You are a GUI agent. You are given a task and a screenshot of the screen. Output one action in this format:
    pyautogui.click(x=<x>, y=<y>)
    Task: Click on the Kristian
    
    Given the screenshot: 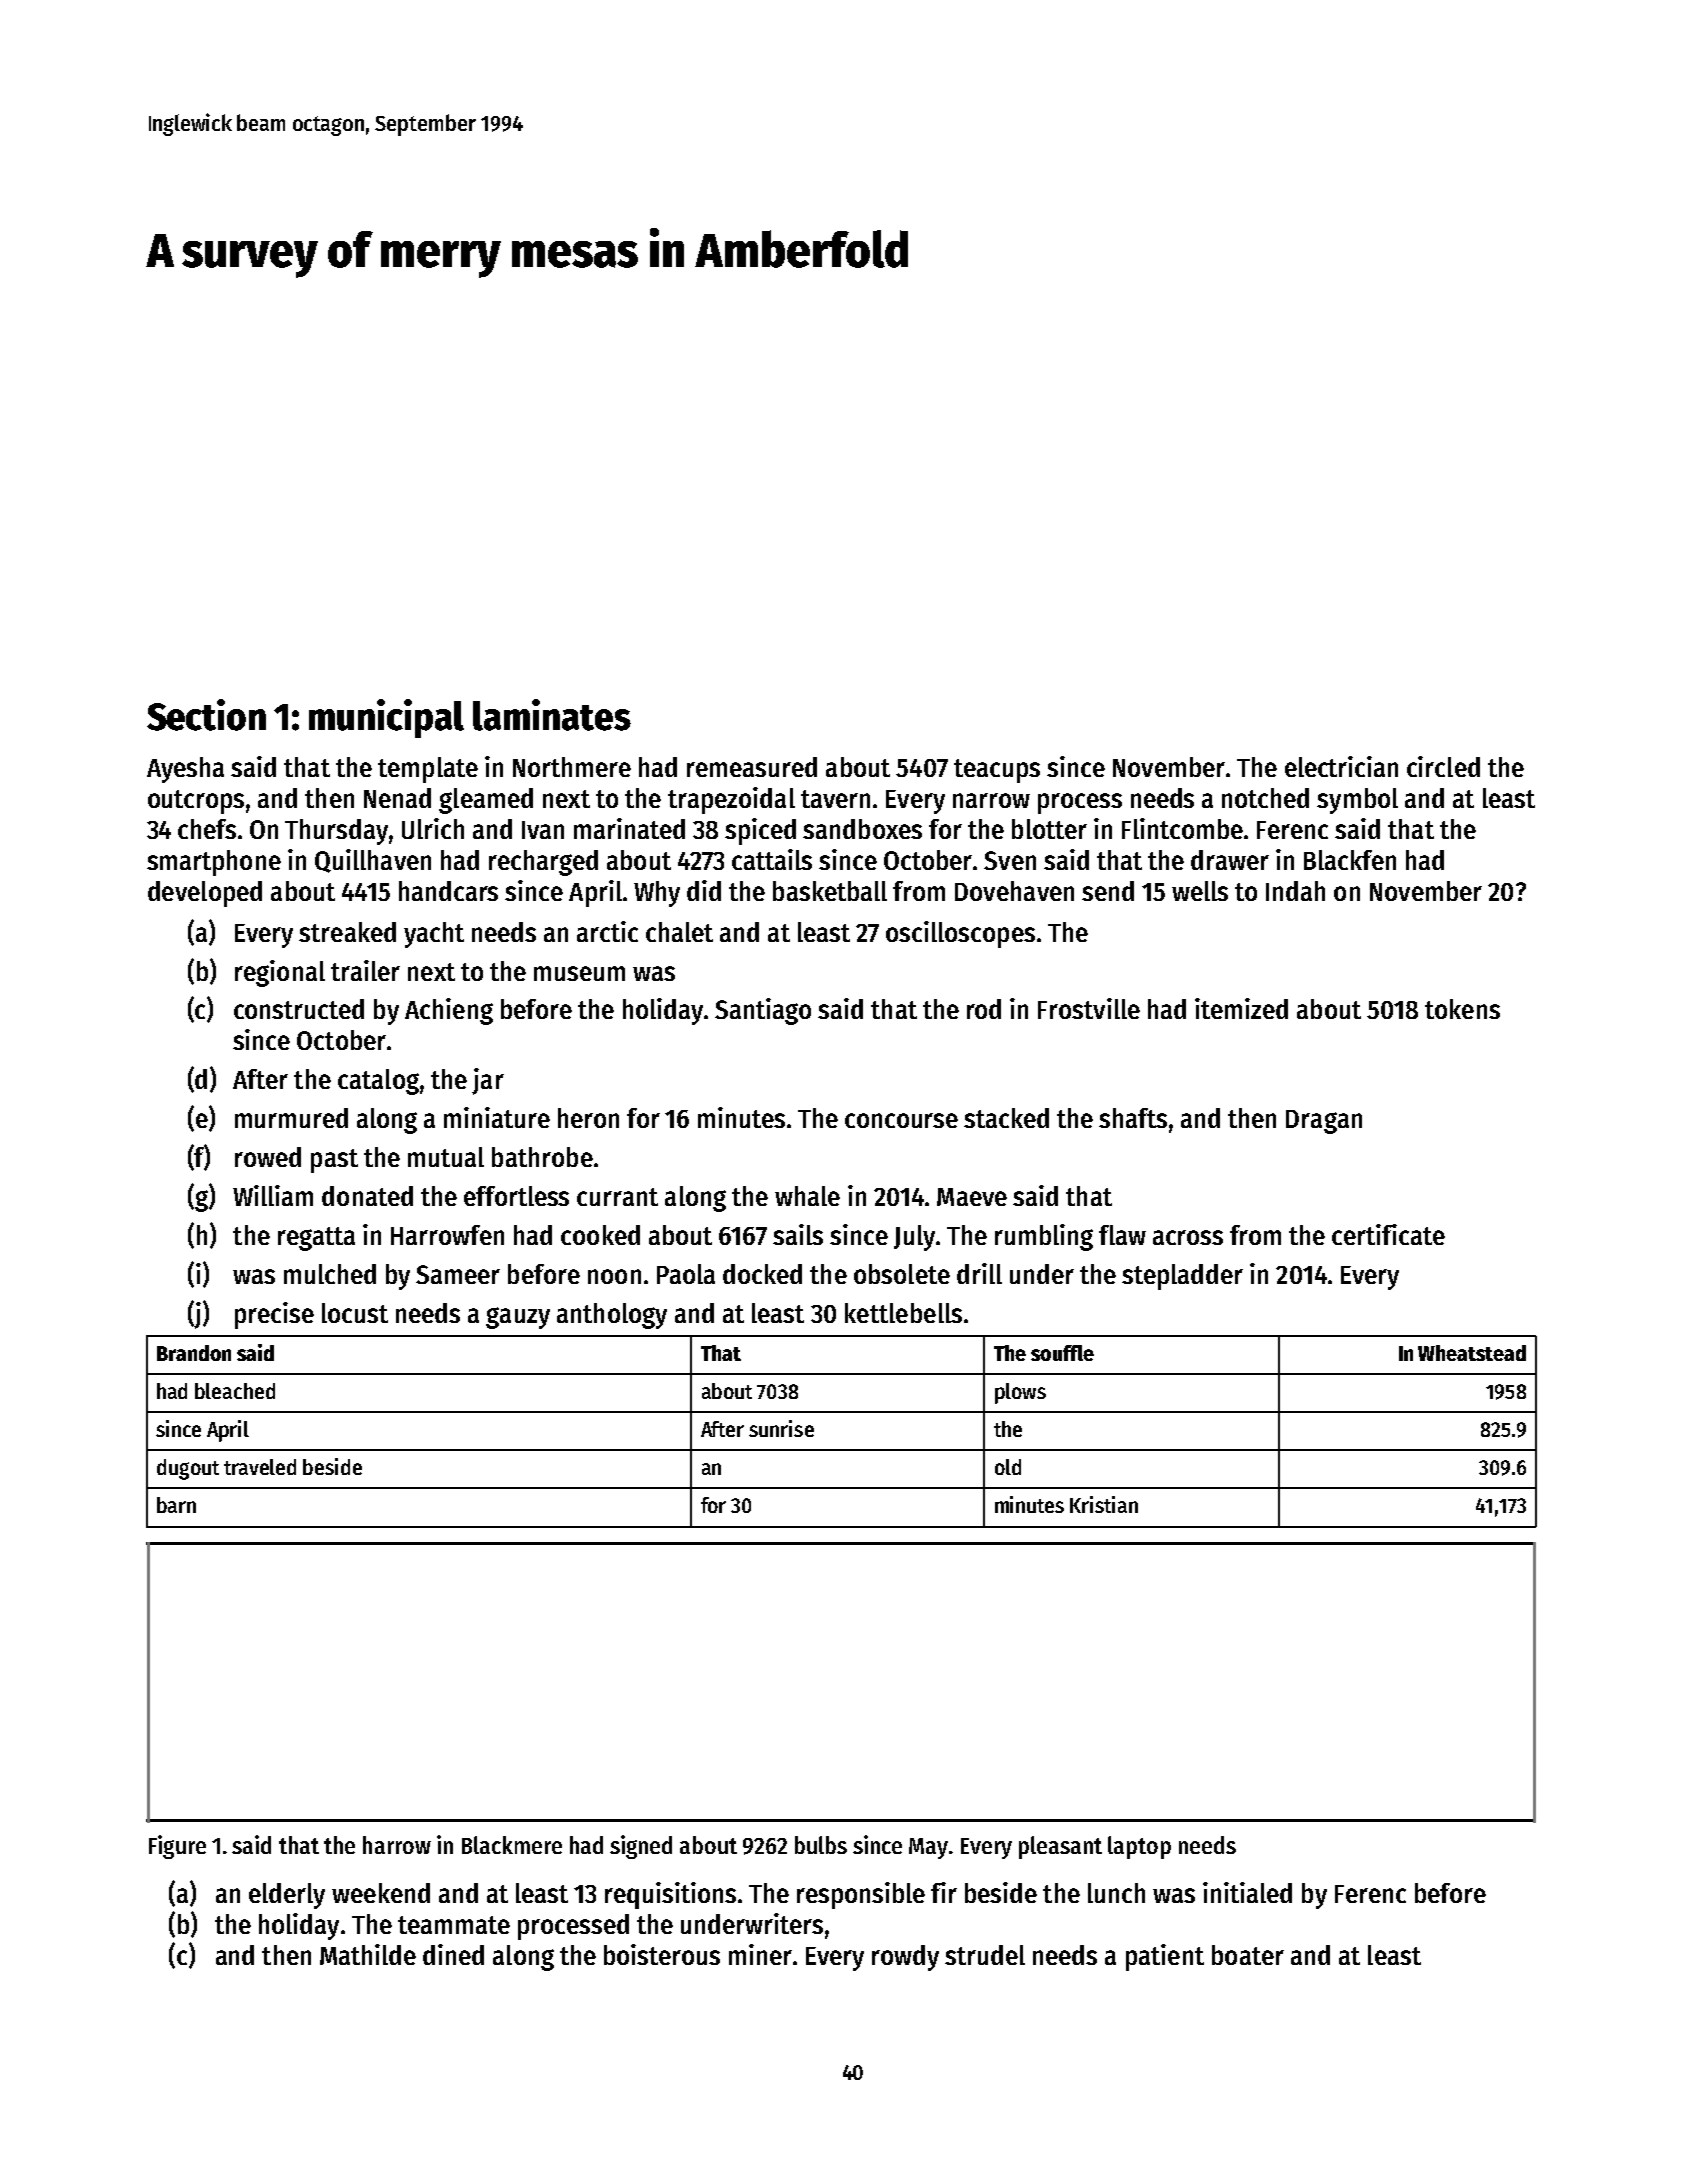 What is the action you would take?
    pyautogui.click(x=1104, y=1504)
